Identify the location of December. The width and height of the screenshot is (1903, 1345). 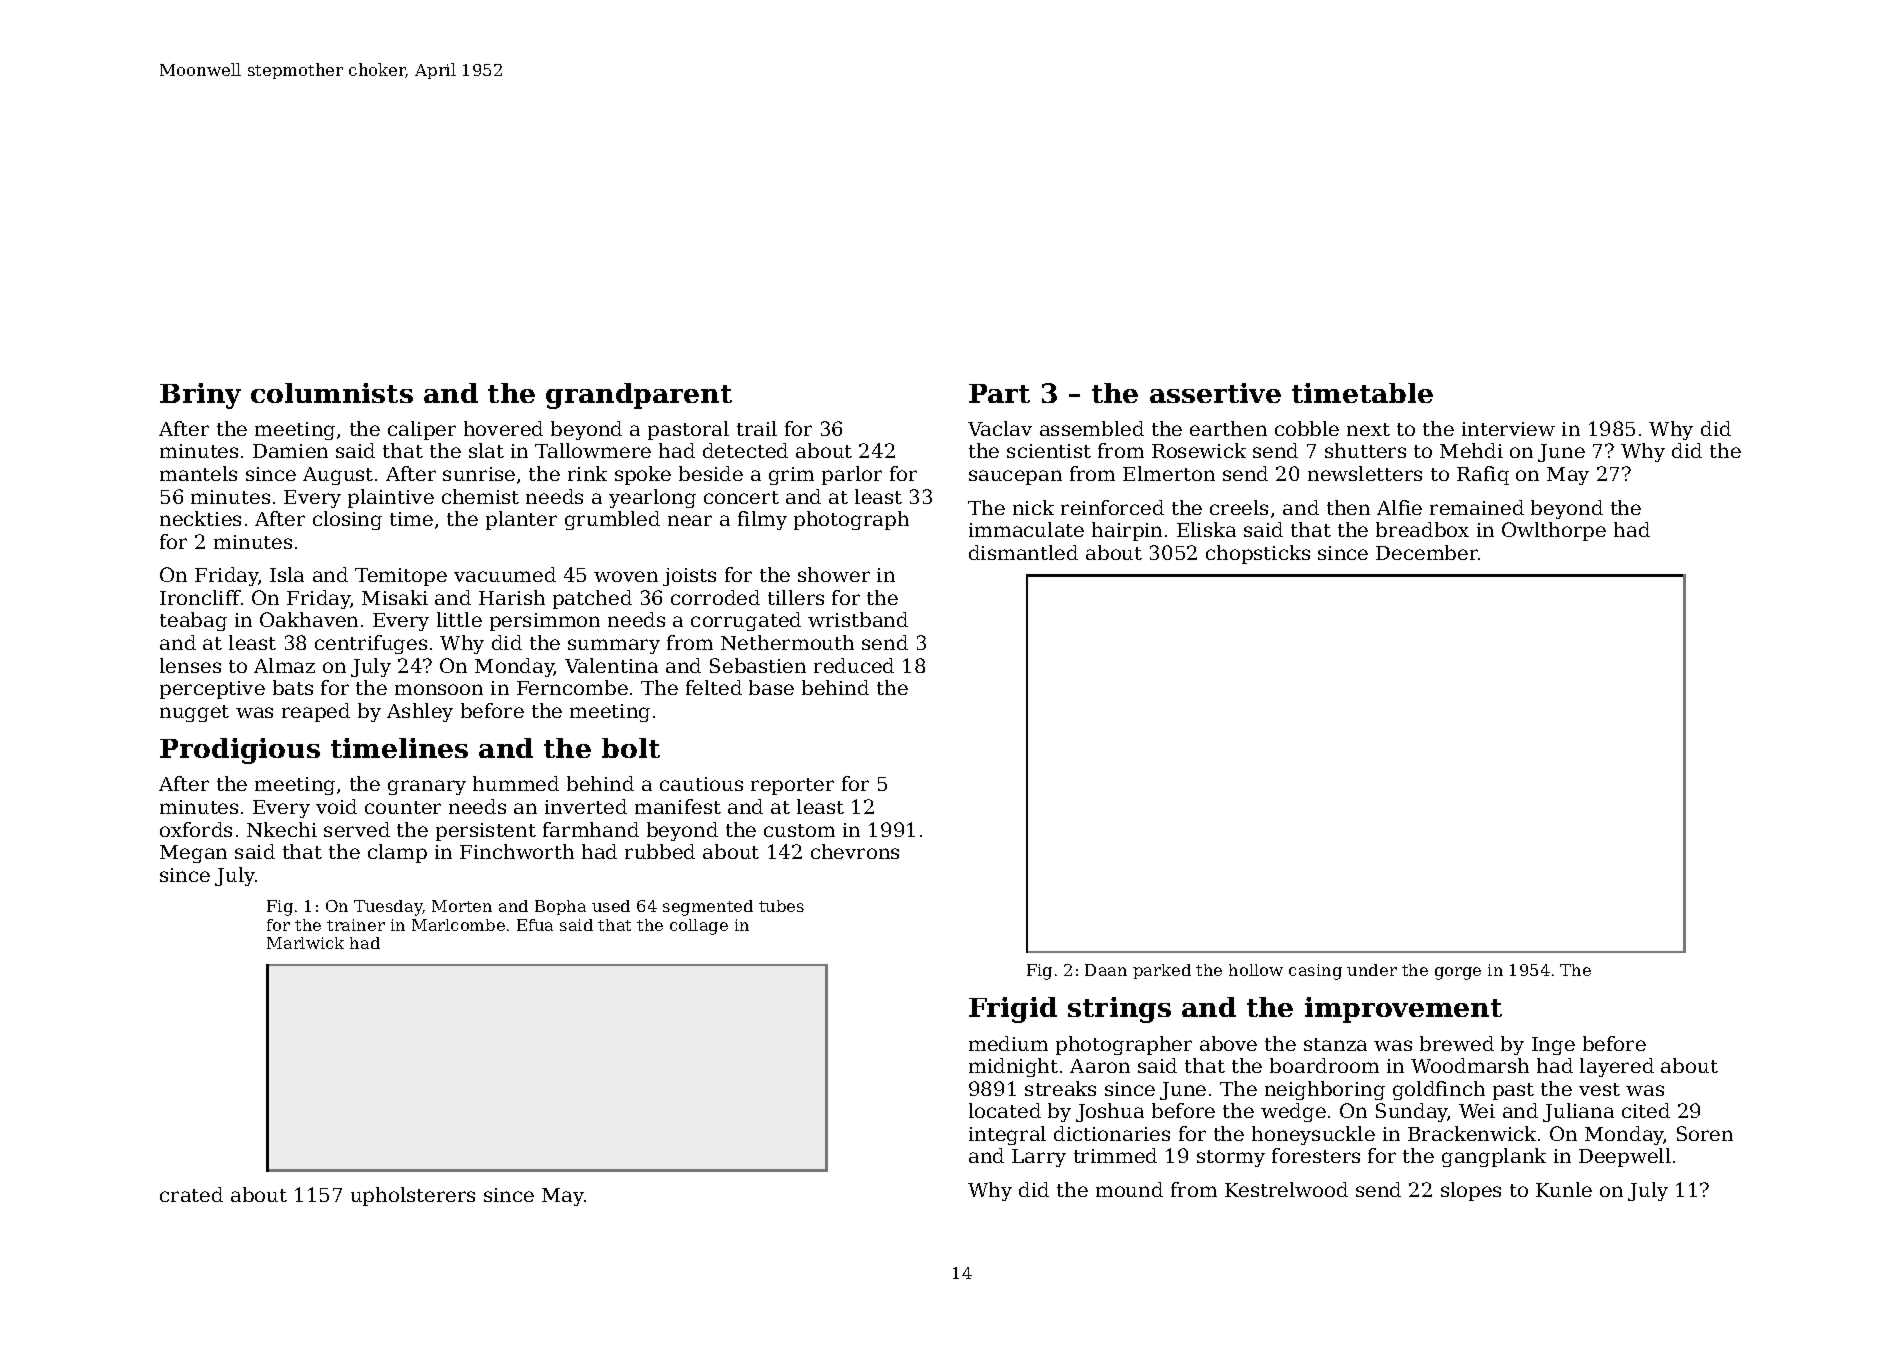
(1427, 552).
